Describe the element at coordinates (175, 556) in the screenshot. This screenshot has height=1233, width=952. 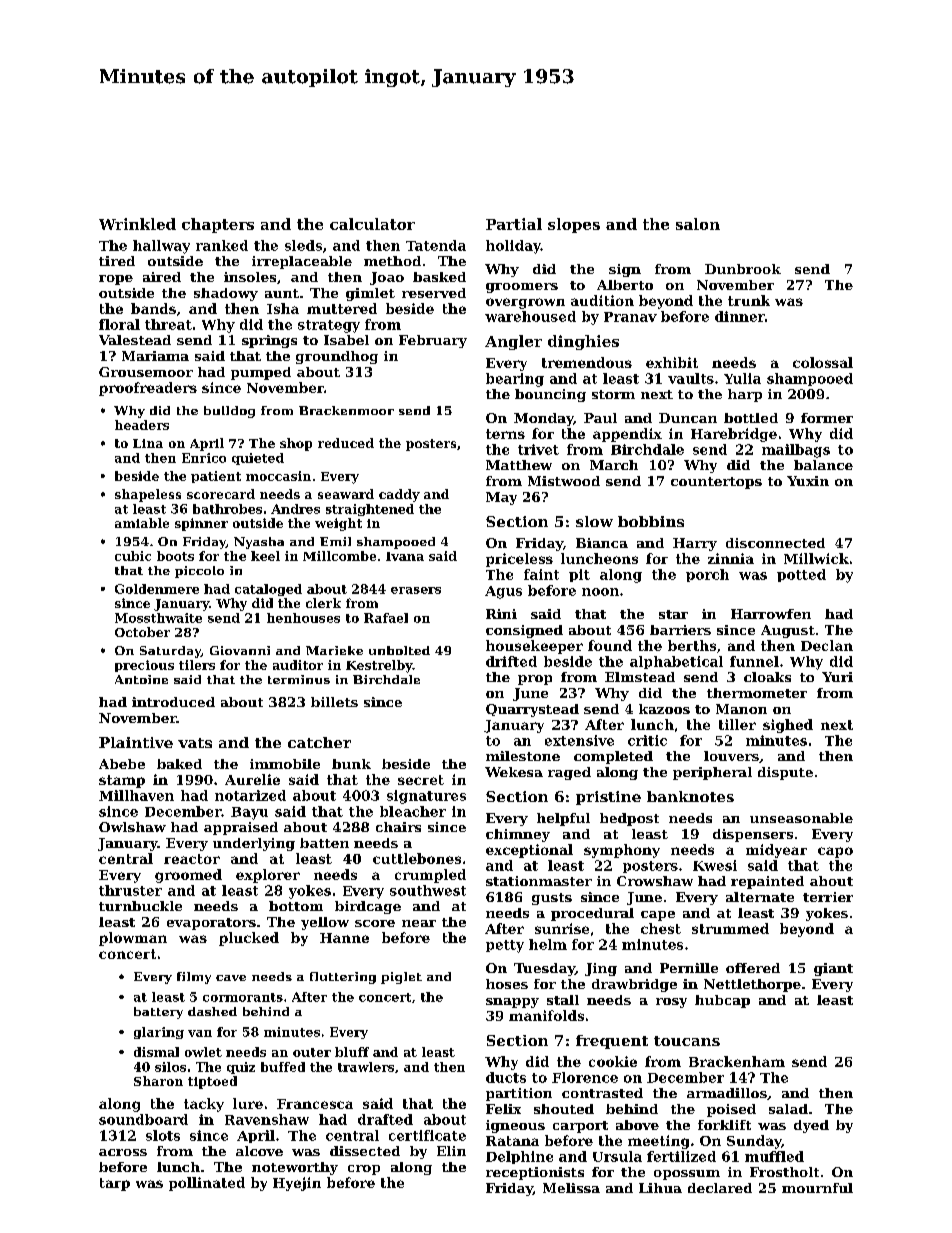
I see `boots` at that location.
